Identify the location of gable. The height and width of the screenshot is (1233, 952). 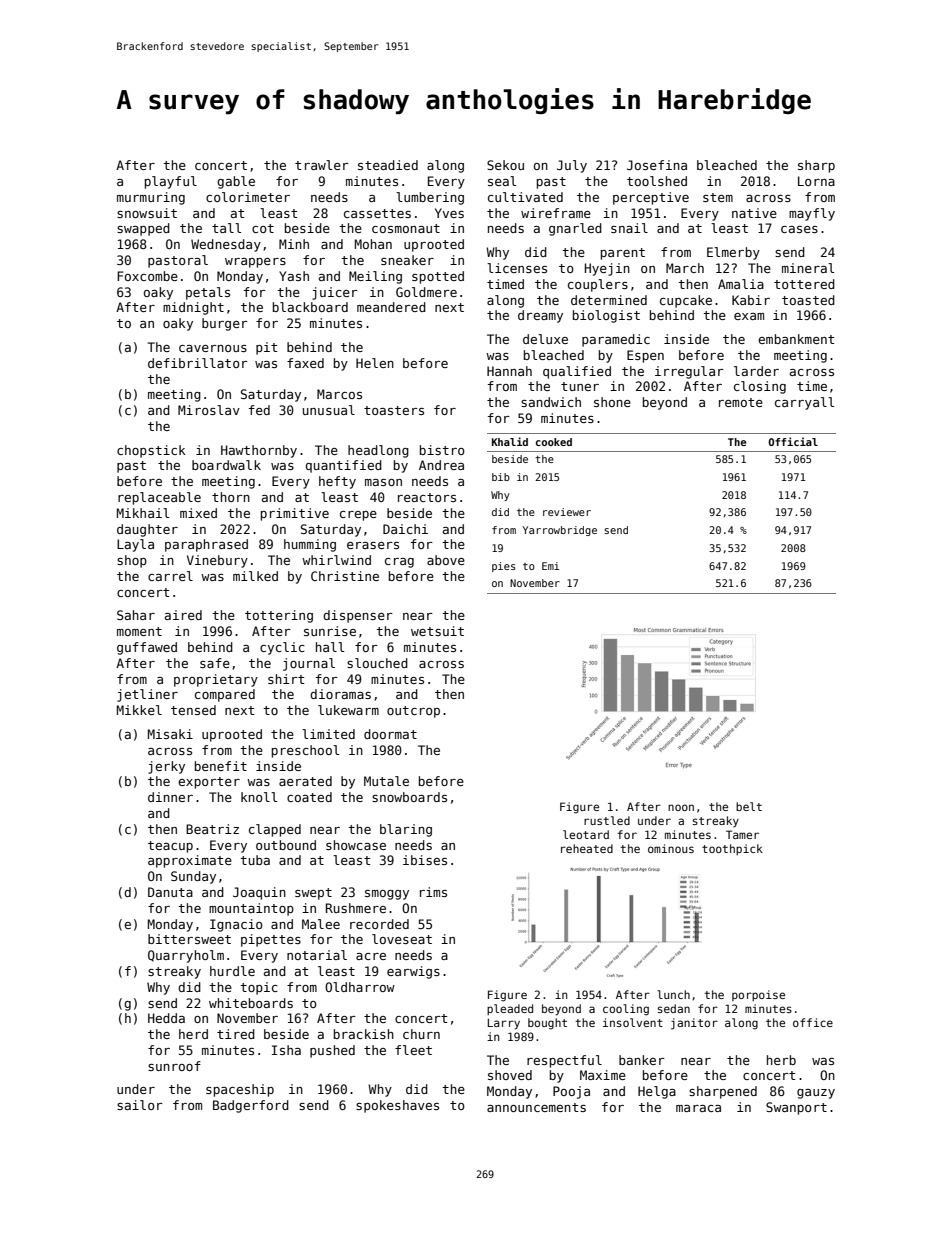
(236, 182).
